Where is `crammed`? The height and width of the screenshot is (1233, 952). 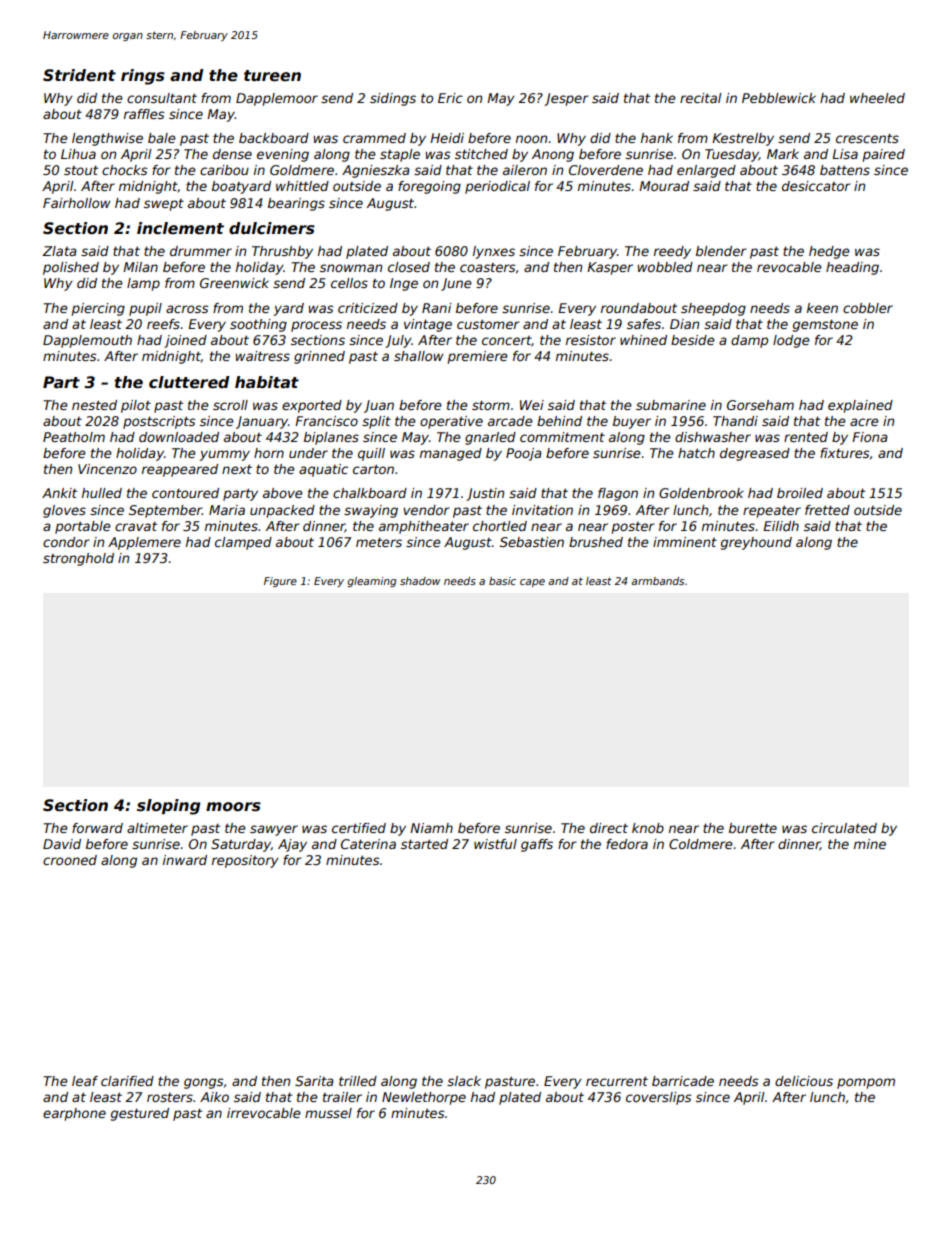
crammed is located at coordinates (374, 138).
